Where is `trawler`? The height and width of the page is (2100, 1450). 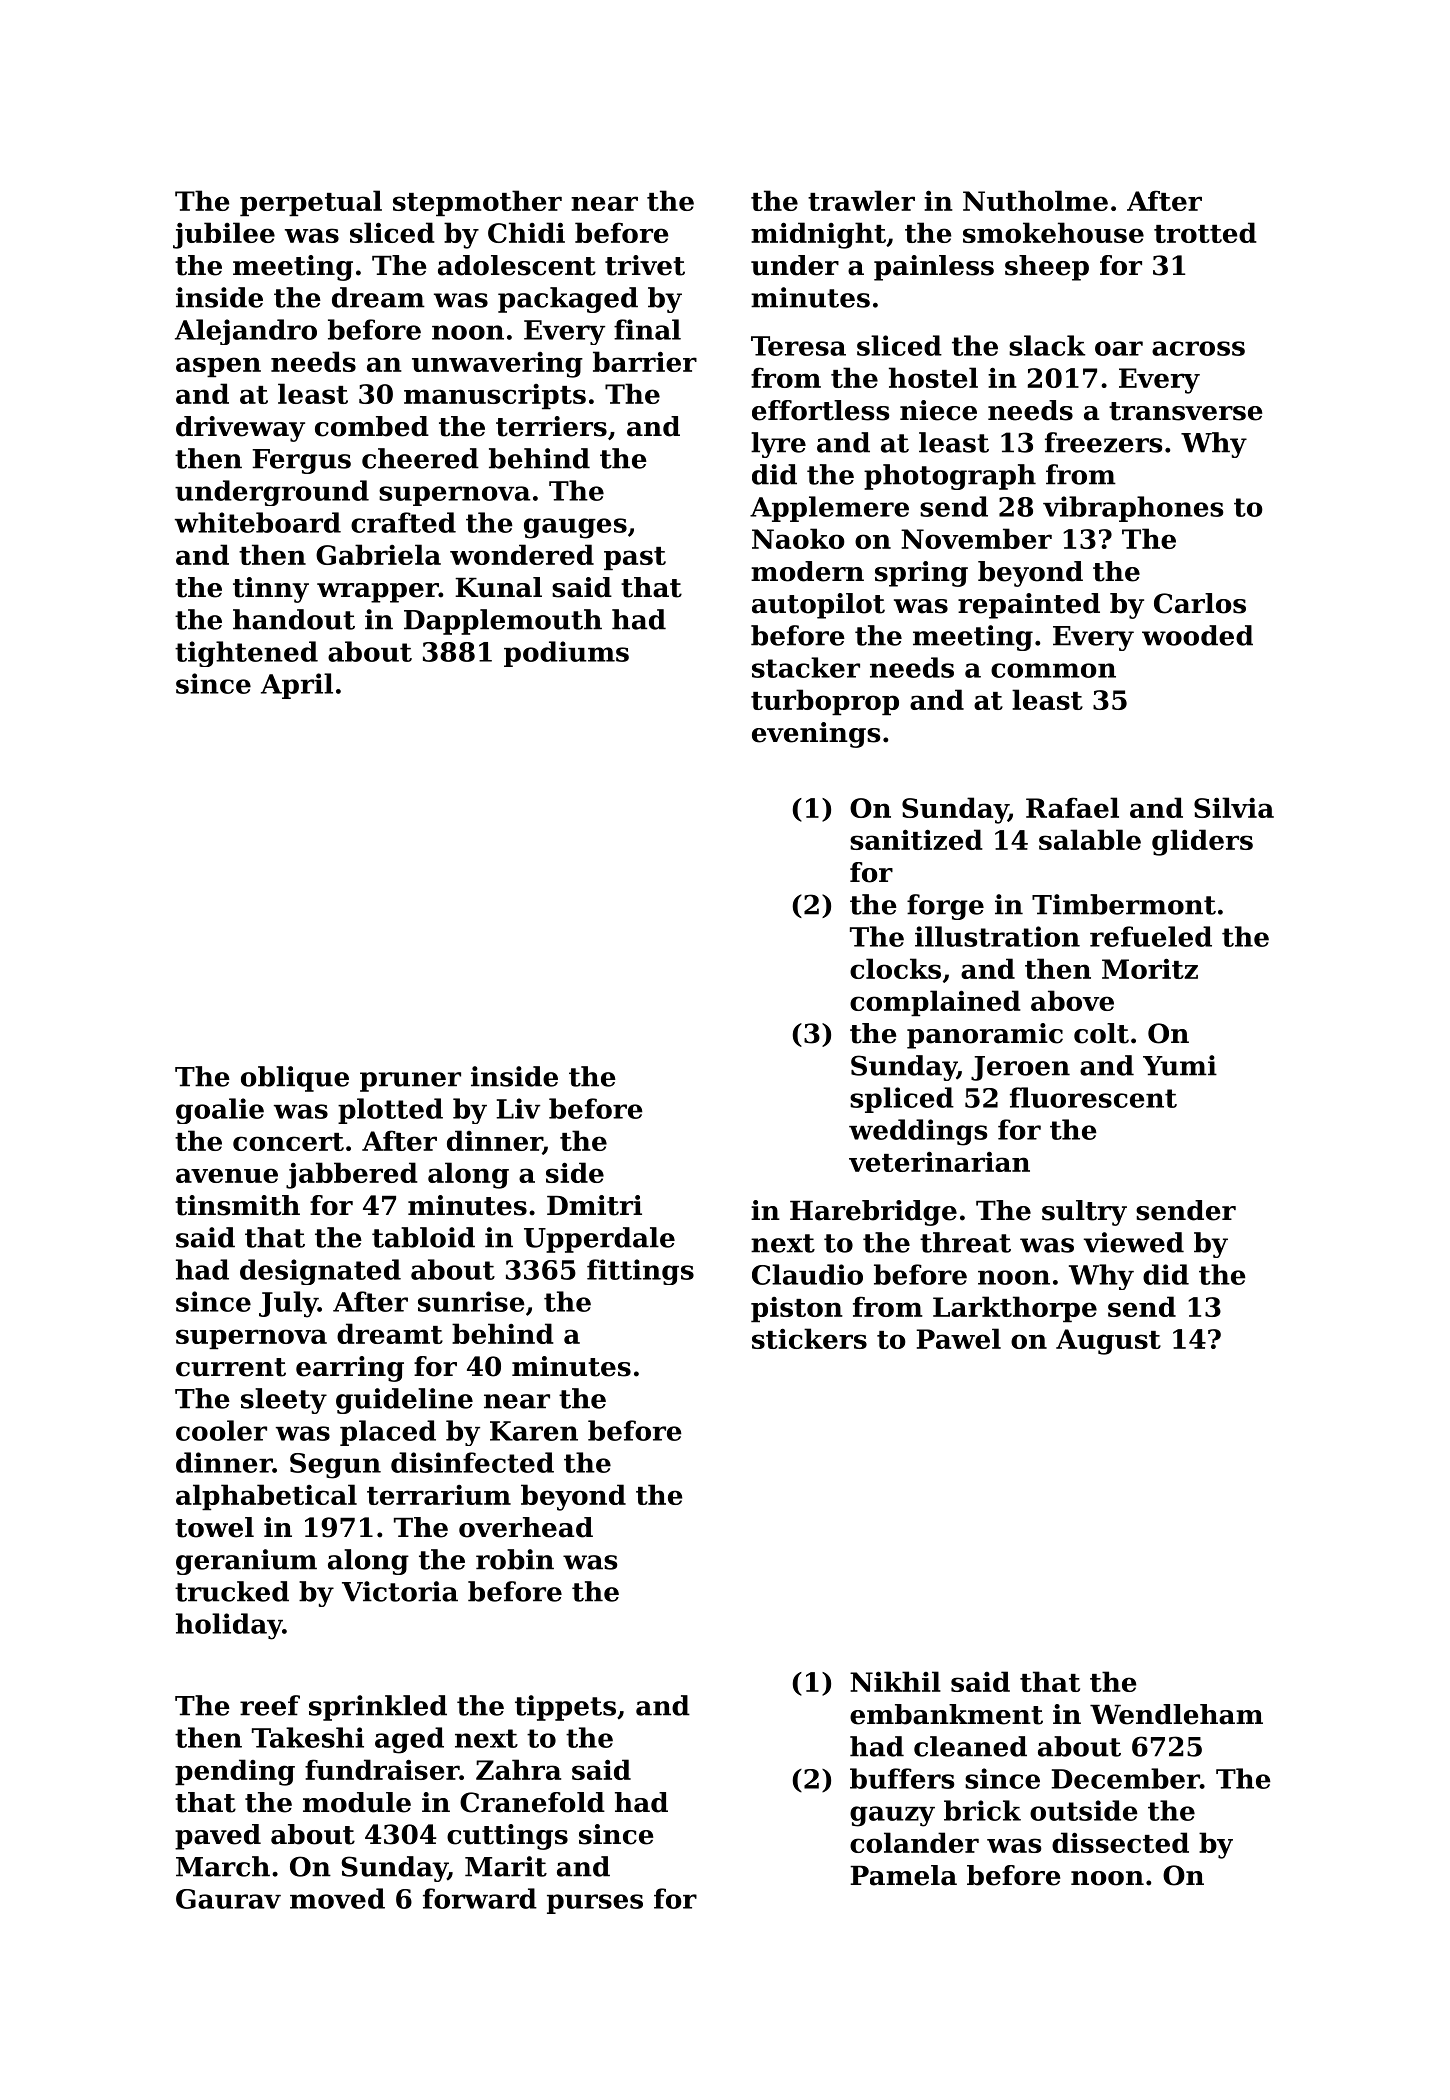 trawler is located at coordinates (861, 200).
